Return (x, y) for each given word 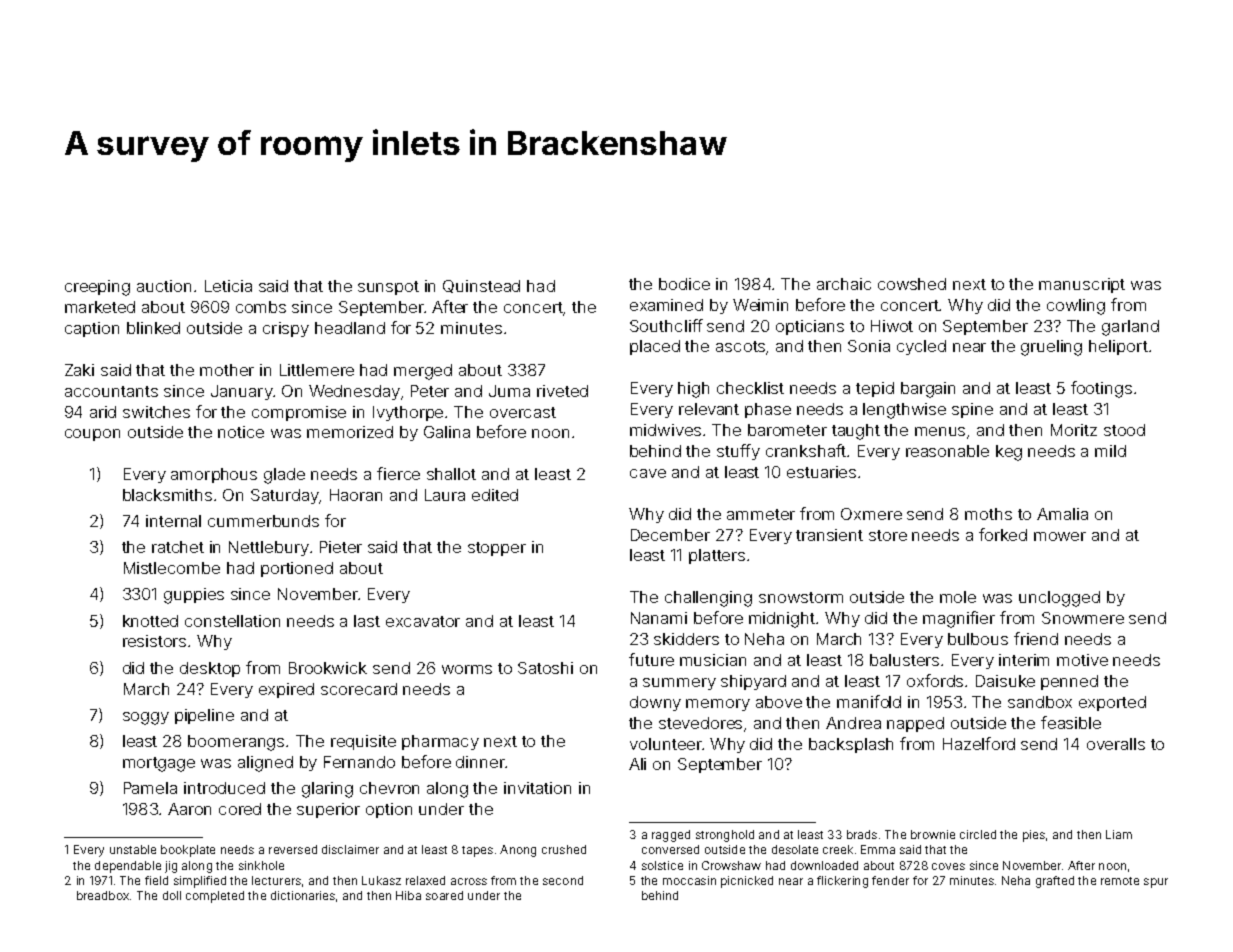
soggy (146, 718)
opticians (810, 327)
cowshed (912, 284)
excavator (423, 621)
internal (173, 521)
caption (92, 329)
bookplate (188, 851)
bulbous (978, 639)
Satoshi (545, 668)
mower (1060, 536)
